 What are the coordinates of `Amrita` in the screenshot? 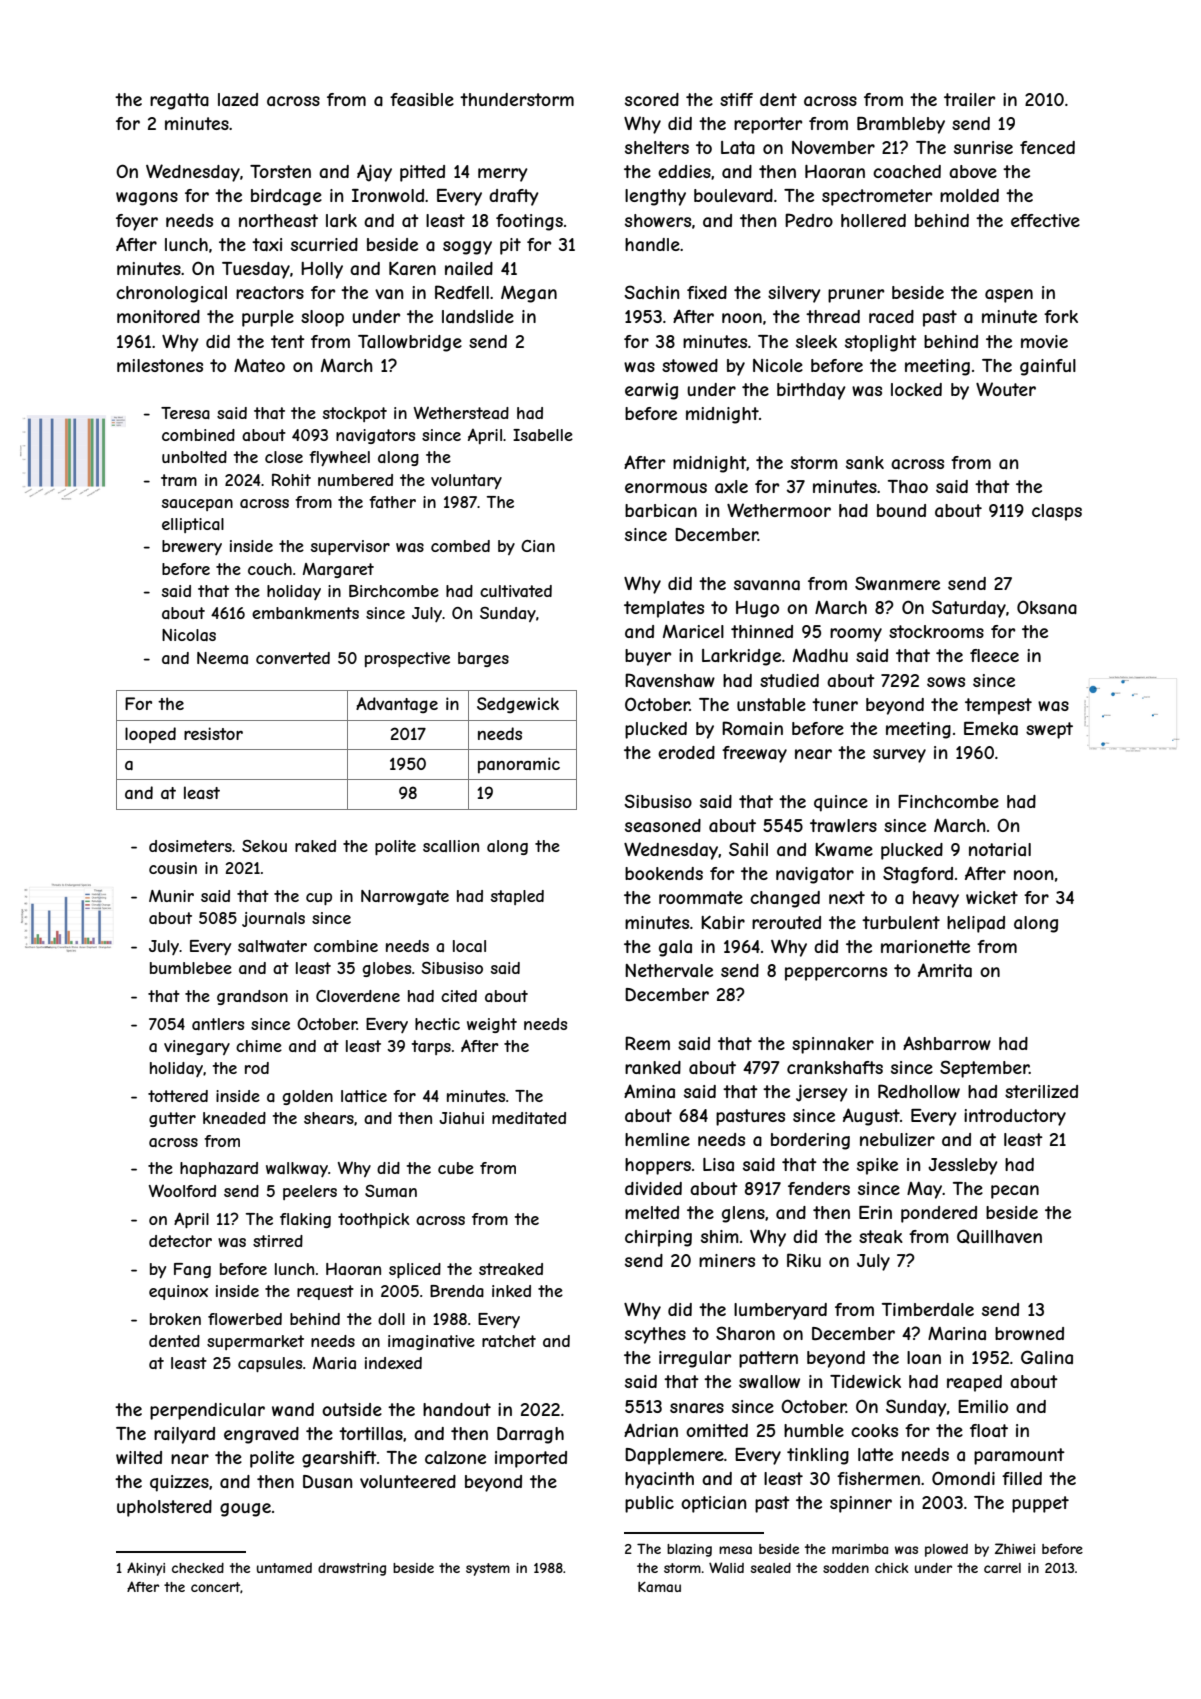 It's located at (945, 970).
